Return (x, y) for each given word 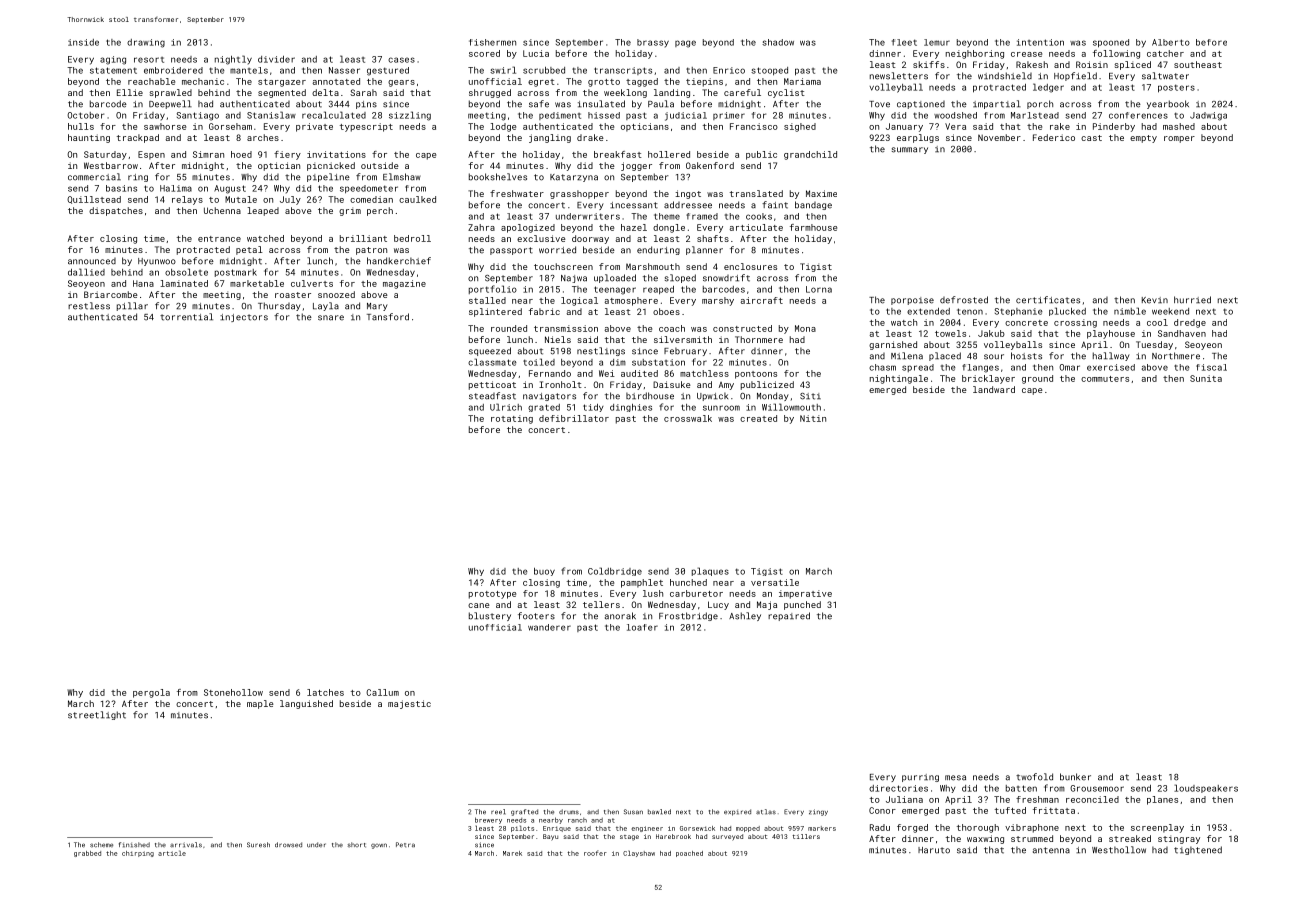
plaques (710, 571)
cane (479, 605)
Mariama (802, 81)
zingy (818, 812)
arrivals (186, 845)
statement (113, 70)
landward (994, 389)
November (999, 137)
